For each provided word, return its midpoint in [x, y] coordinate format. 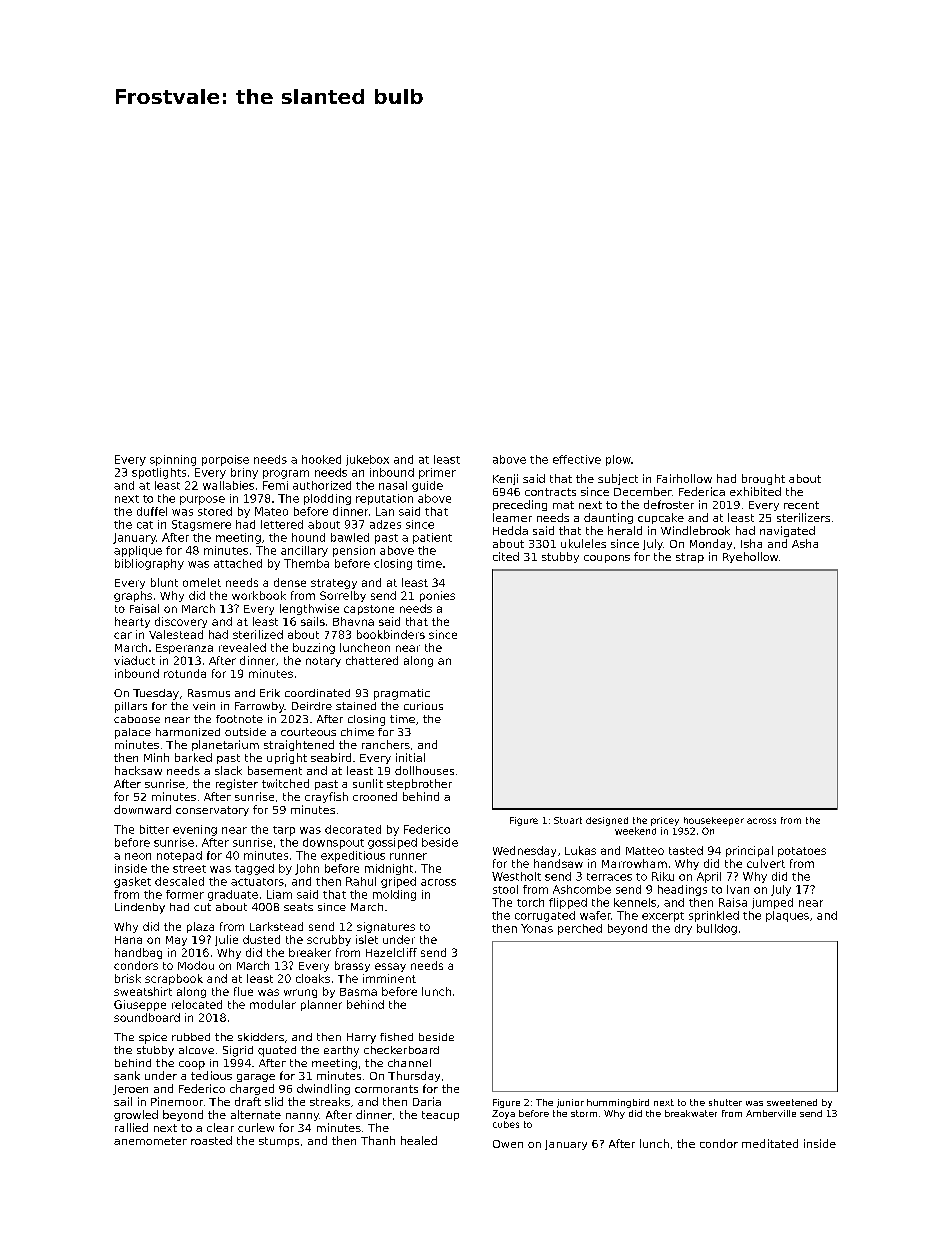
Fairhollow [684, 478]
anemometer [150, 1141]
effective [577, 459]
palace [133, 733]
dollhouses [424, 770]
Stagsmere [201, 525]
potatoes [802, 852]
